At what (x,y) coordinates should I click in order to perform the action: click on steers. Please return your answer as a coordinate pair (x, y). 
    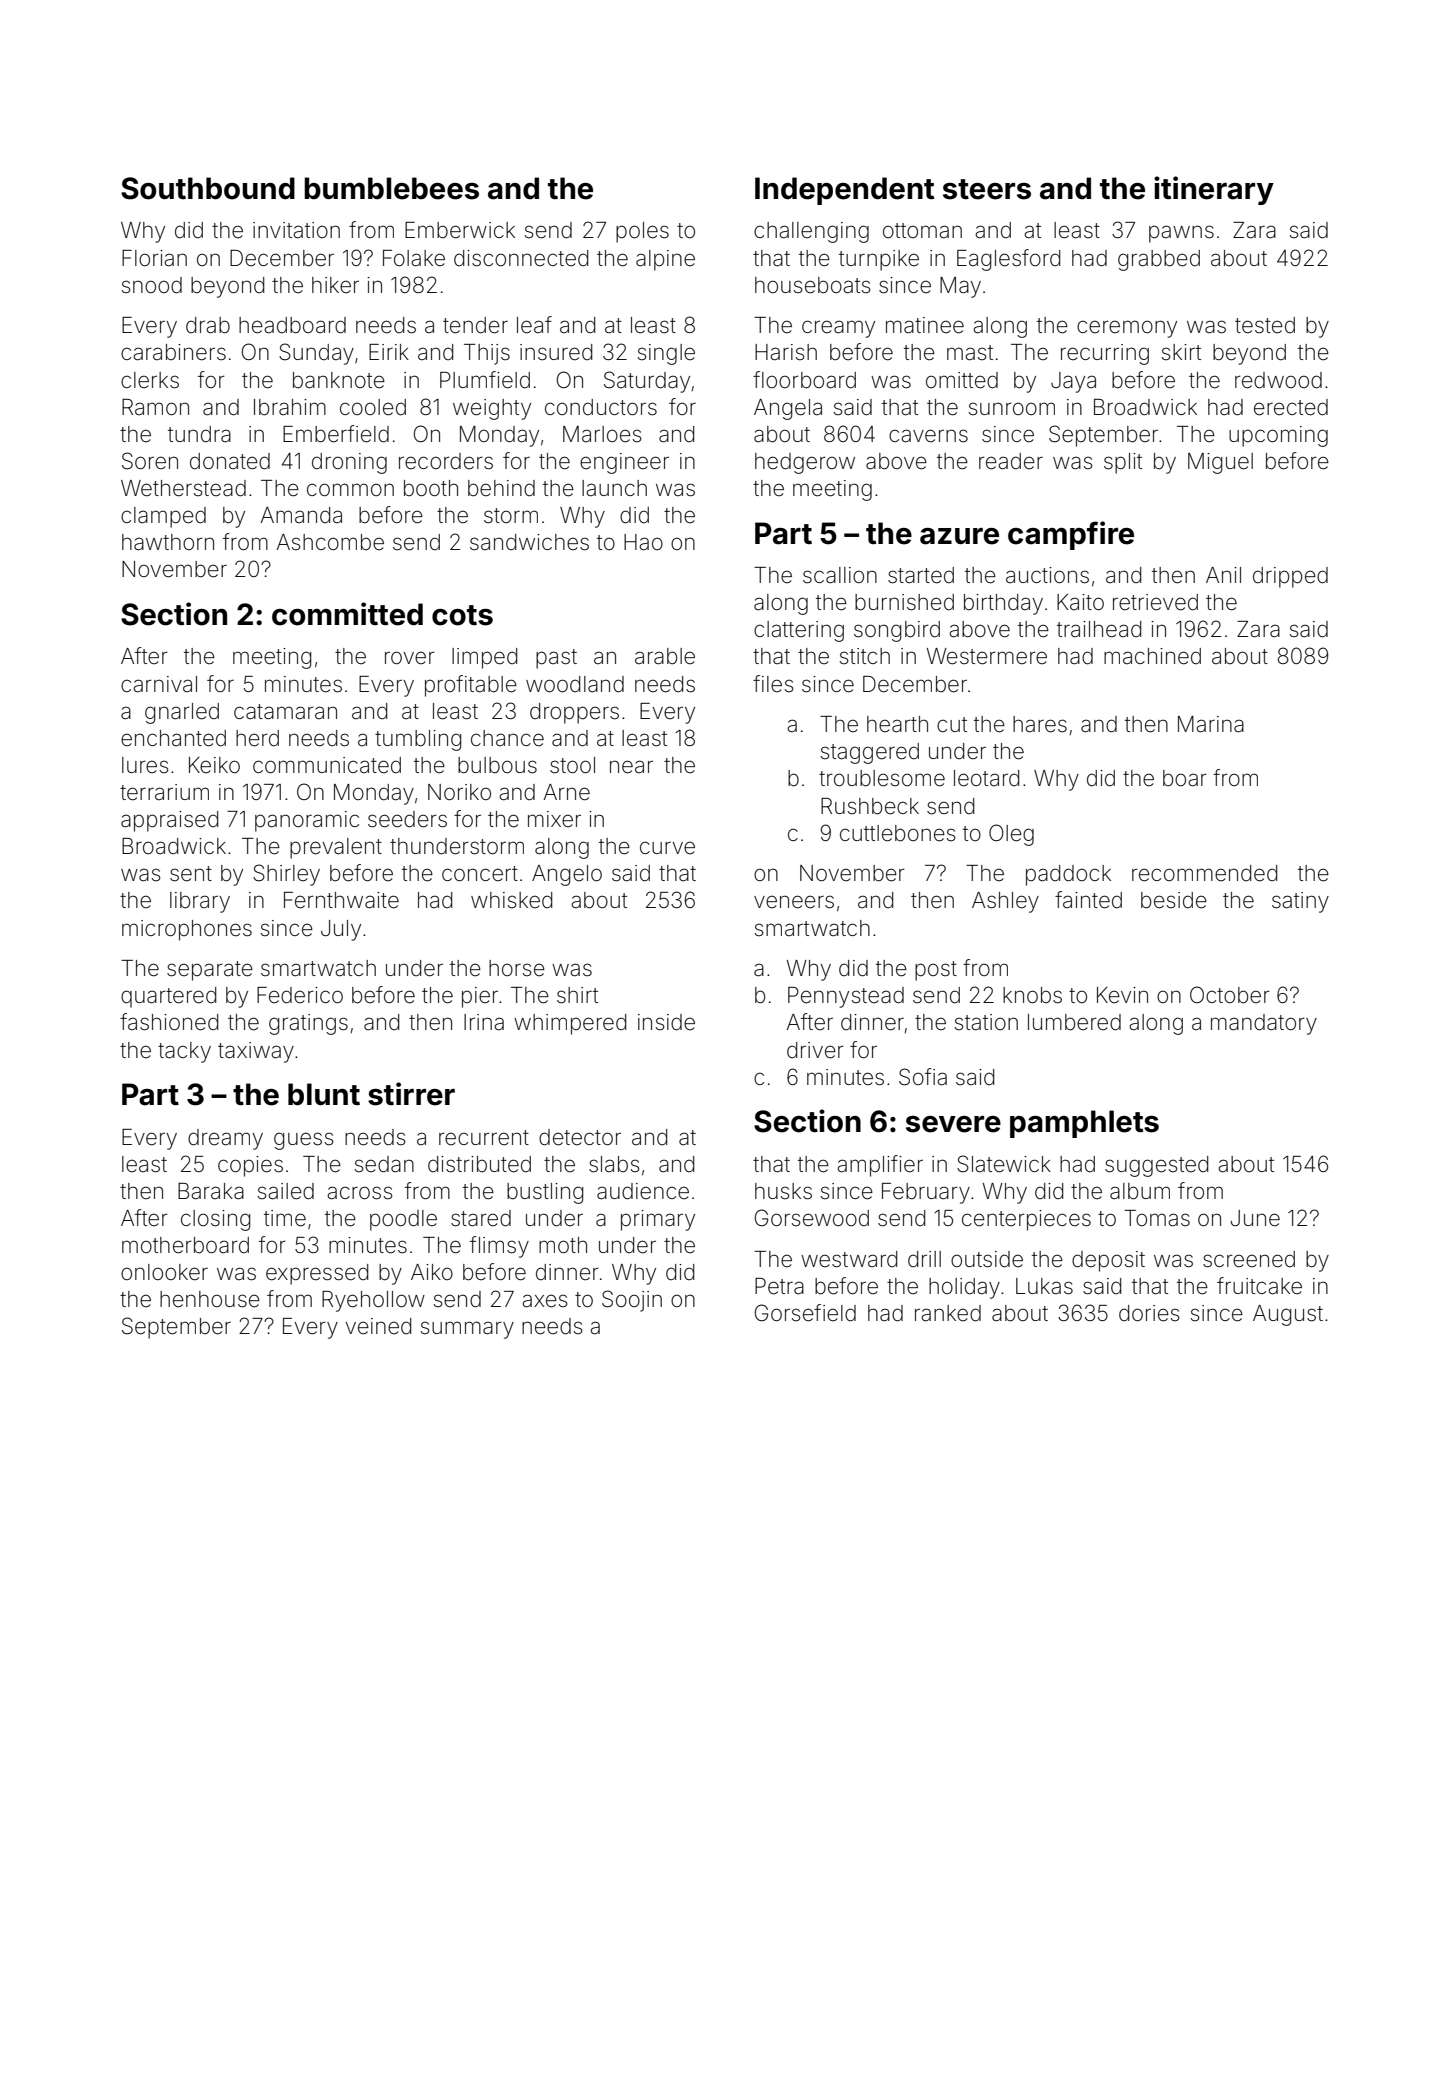
    Looking at the image, I should click on (987, 189).
